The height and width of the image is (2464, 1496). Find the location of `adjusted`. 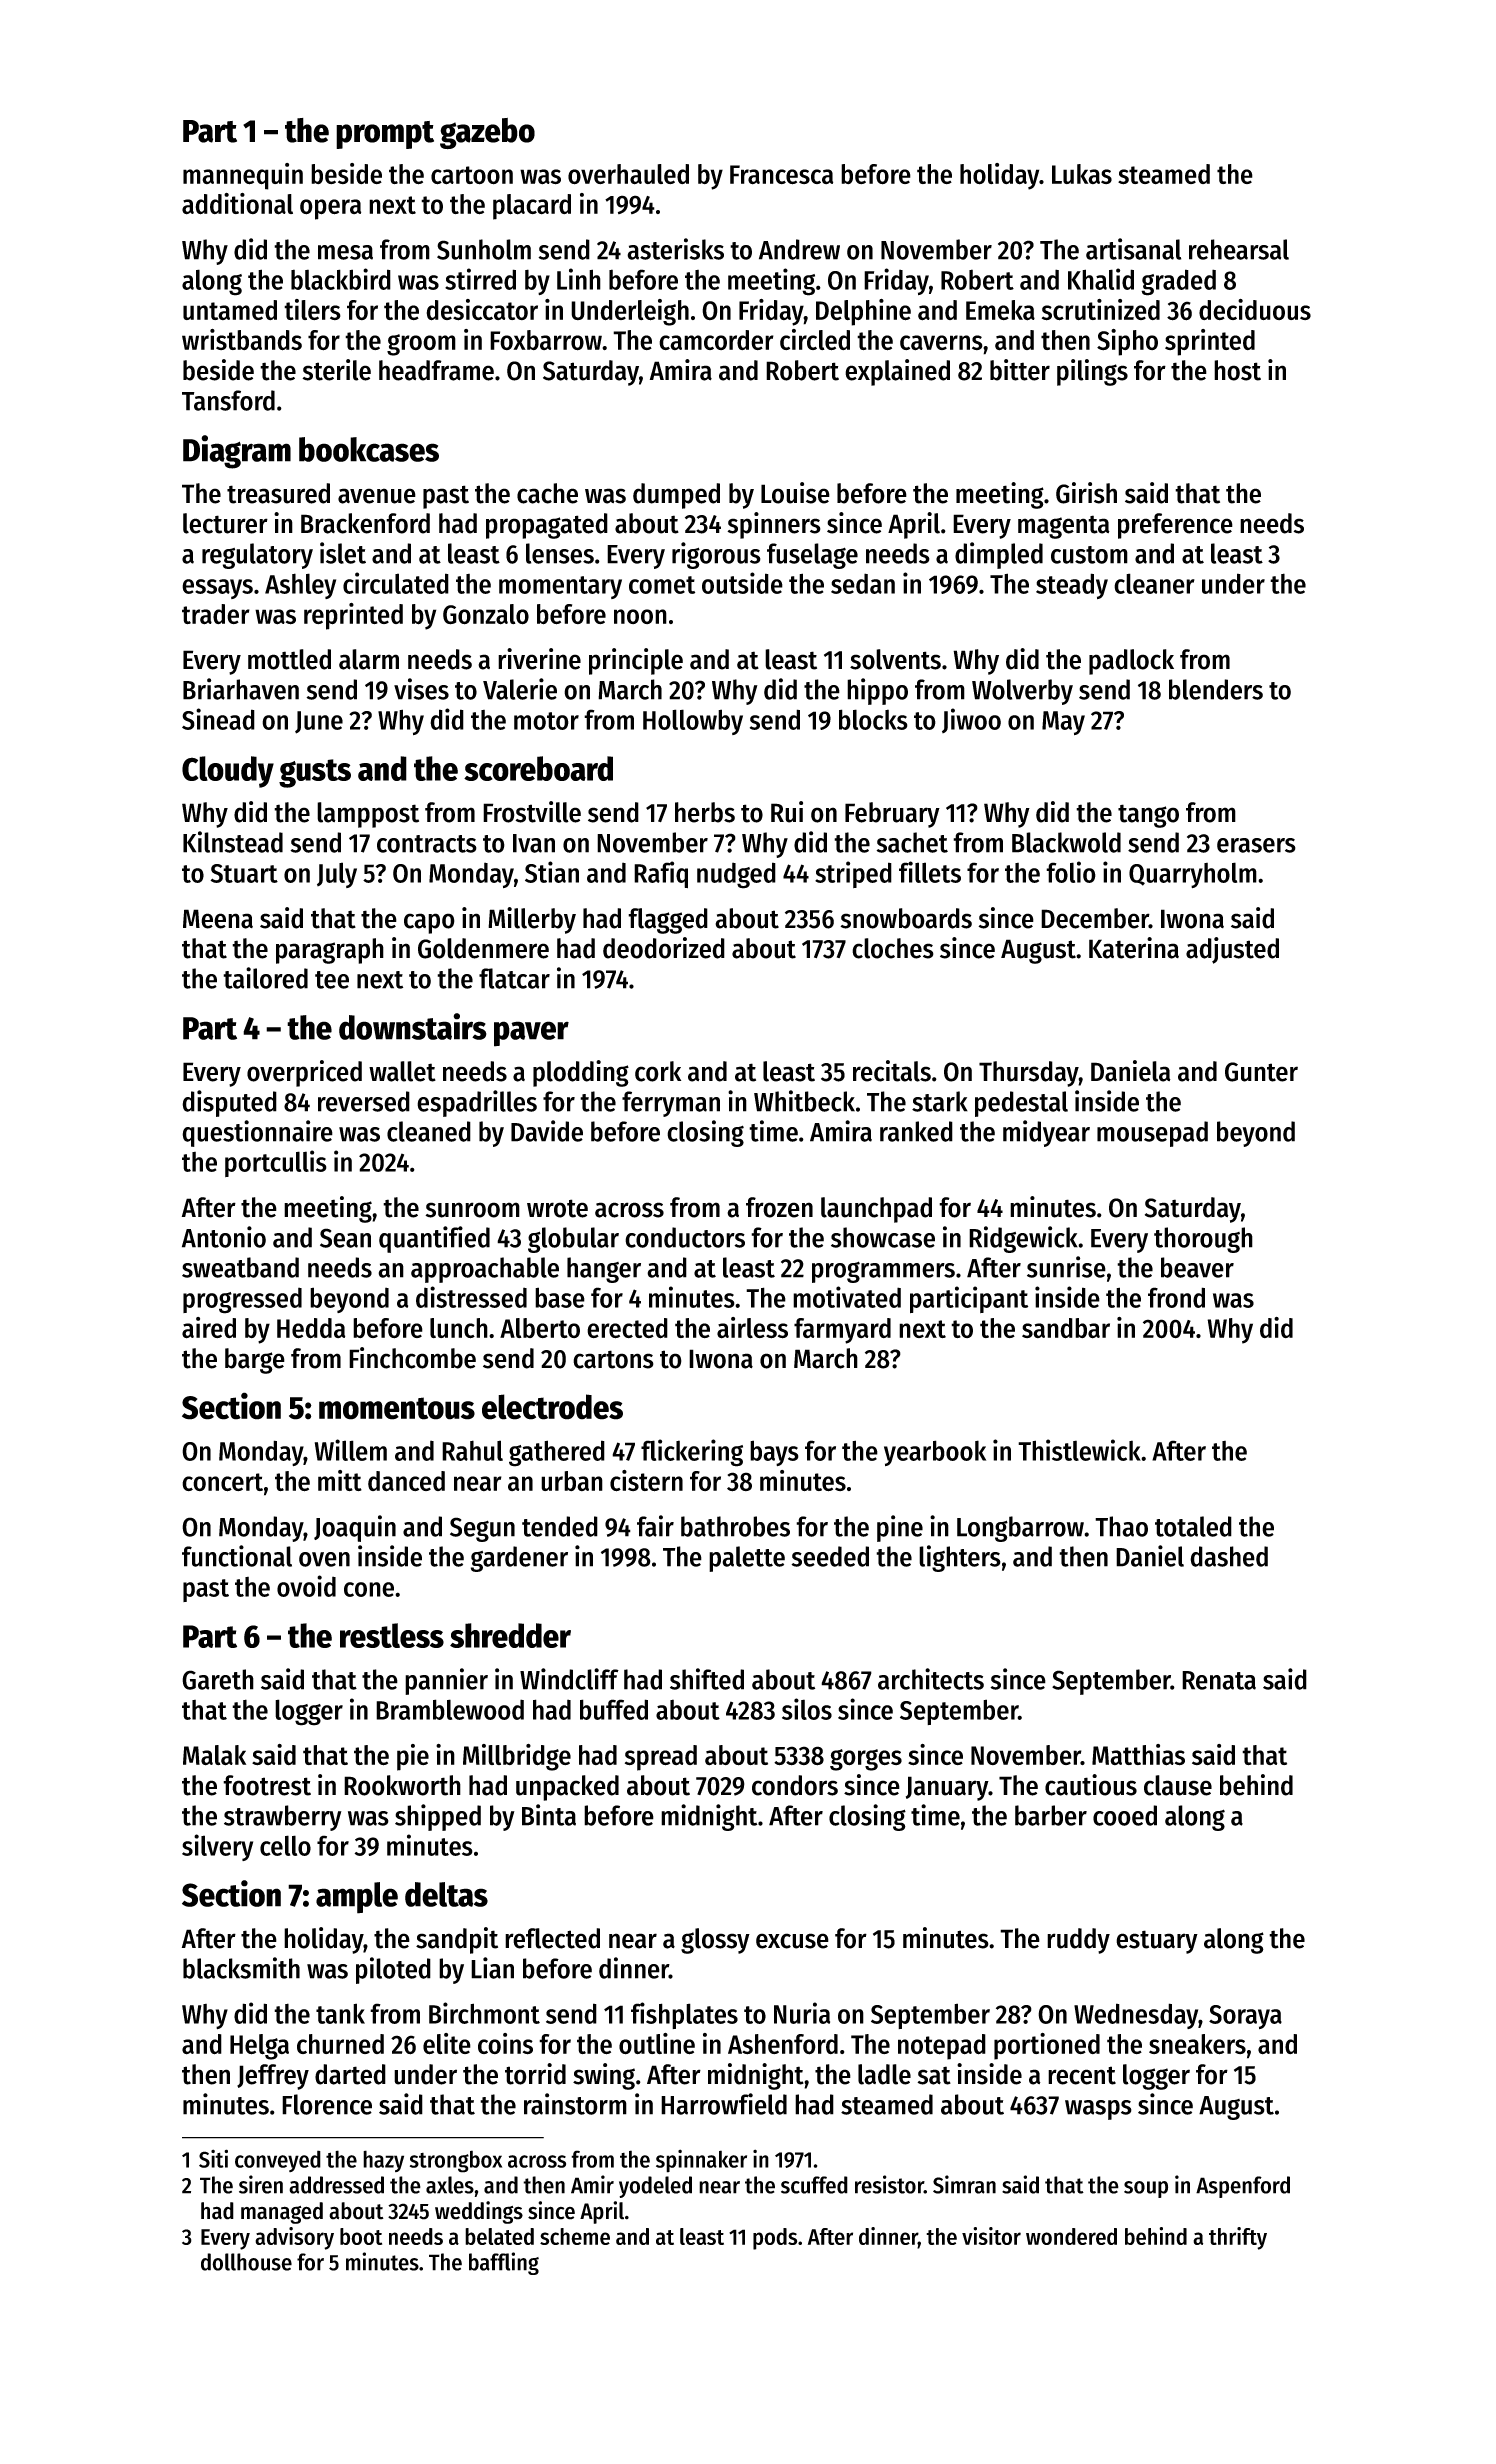

adjusted is located at coordinates (1232, 950).
